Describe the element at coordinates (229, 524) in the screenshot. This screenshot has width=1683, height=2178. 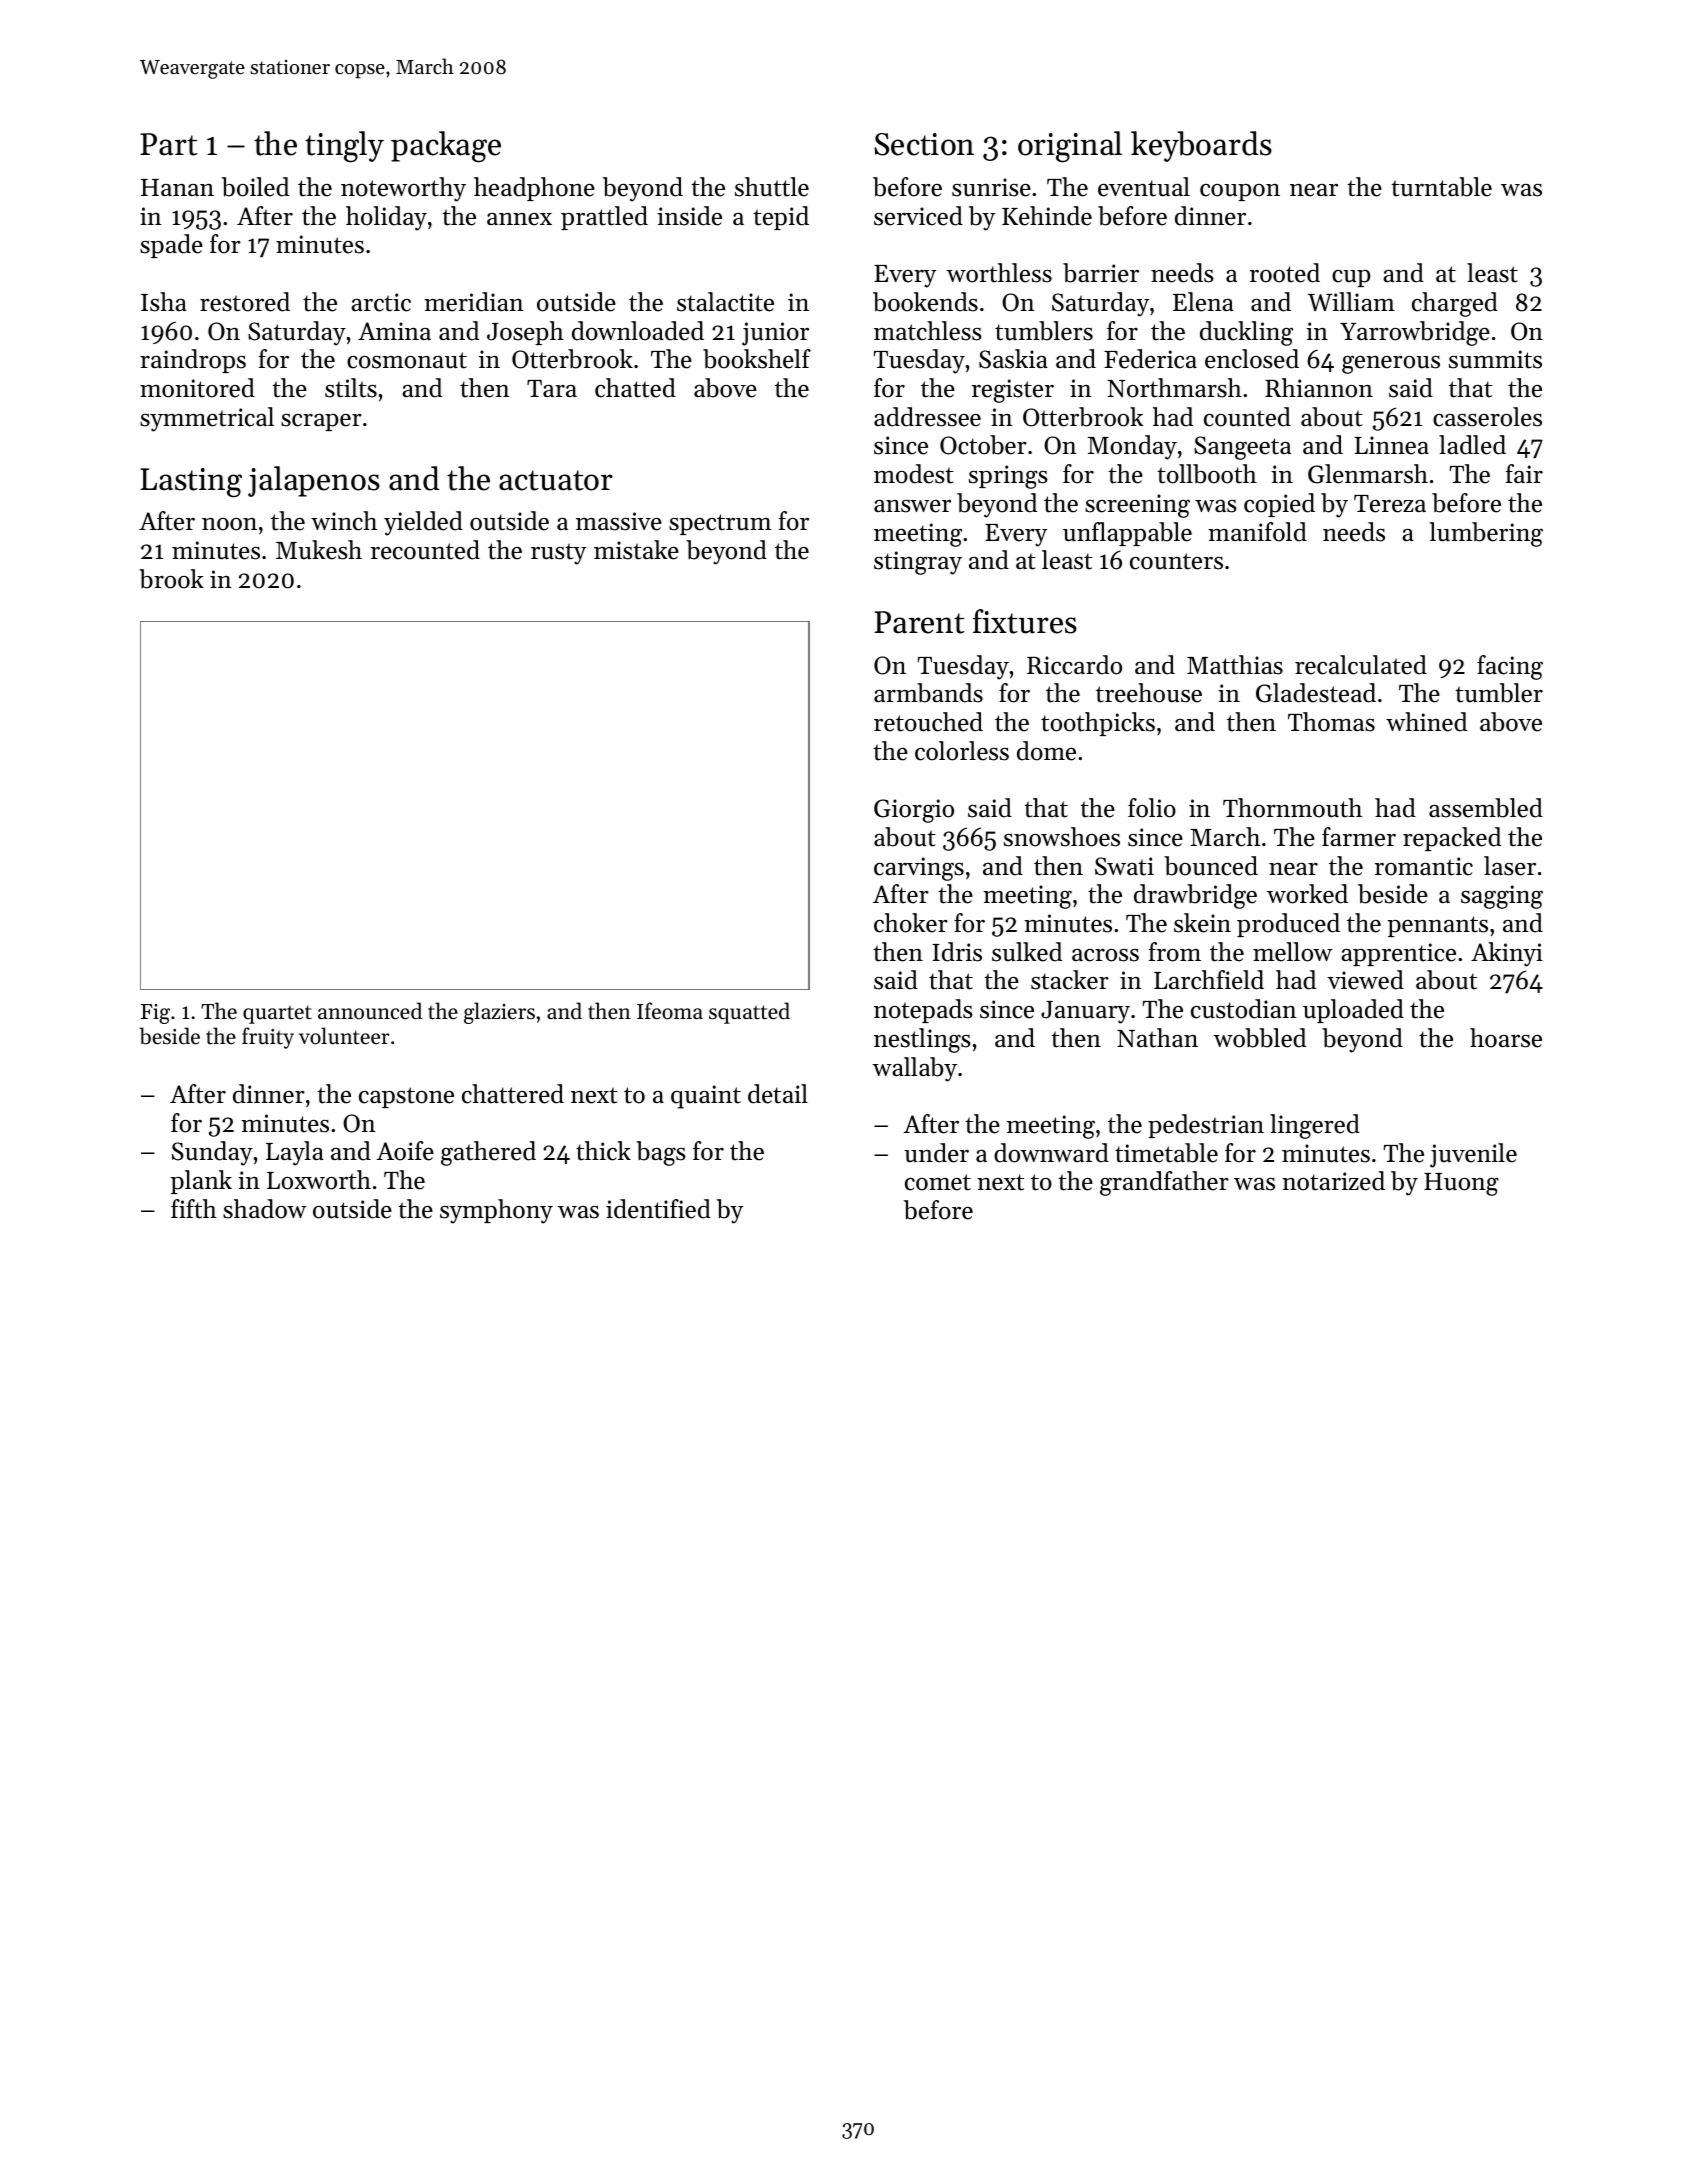
I see `noon` at that location.
